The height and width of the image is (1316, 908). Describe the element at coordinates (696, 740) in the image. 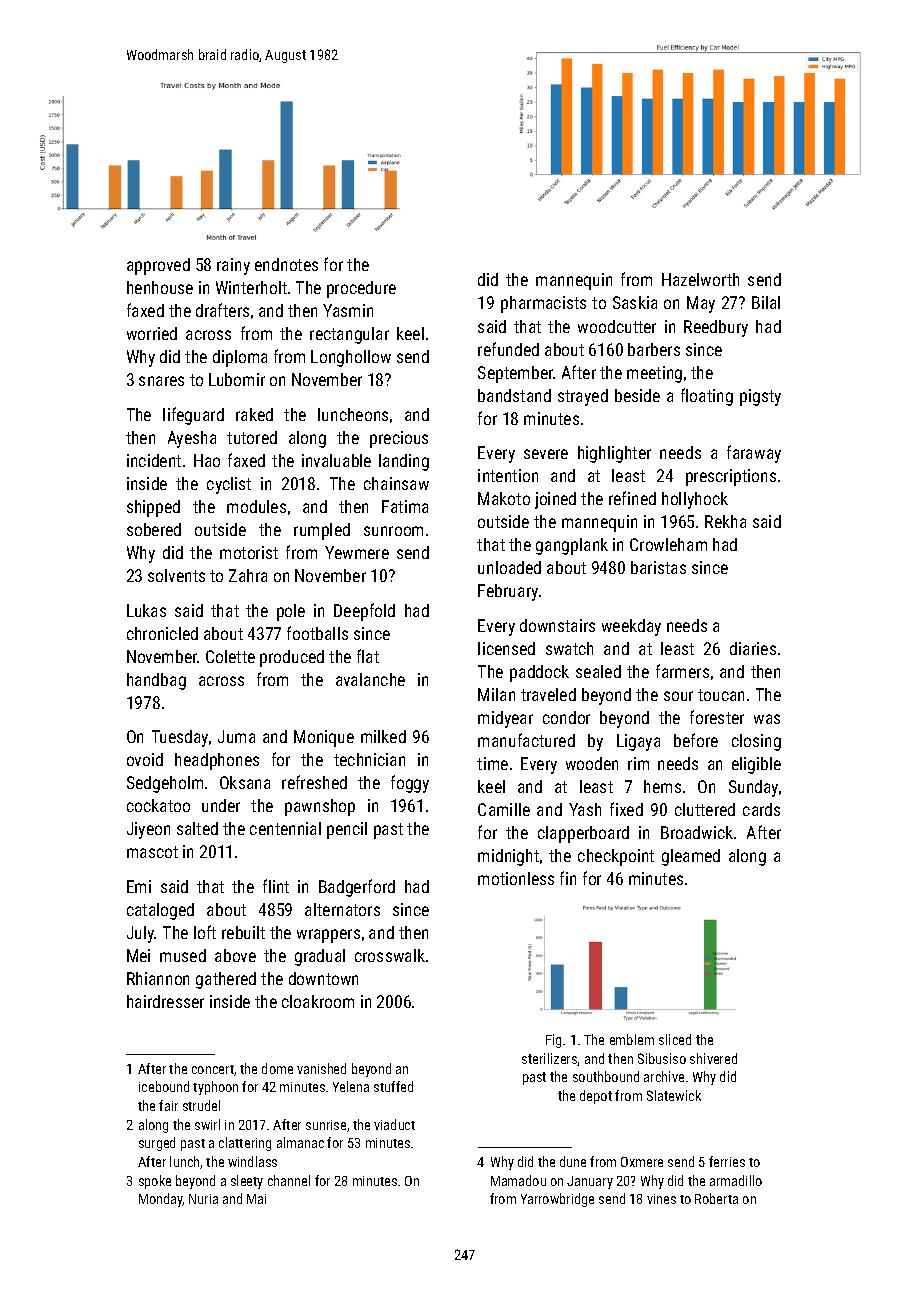

I see `before` at that location.
